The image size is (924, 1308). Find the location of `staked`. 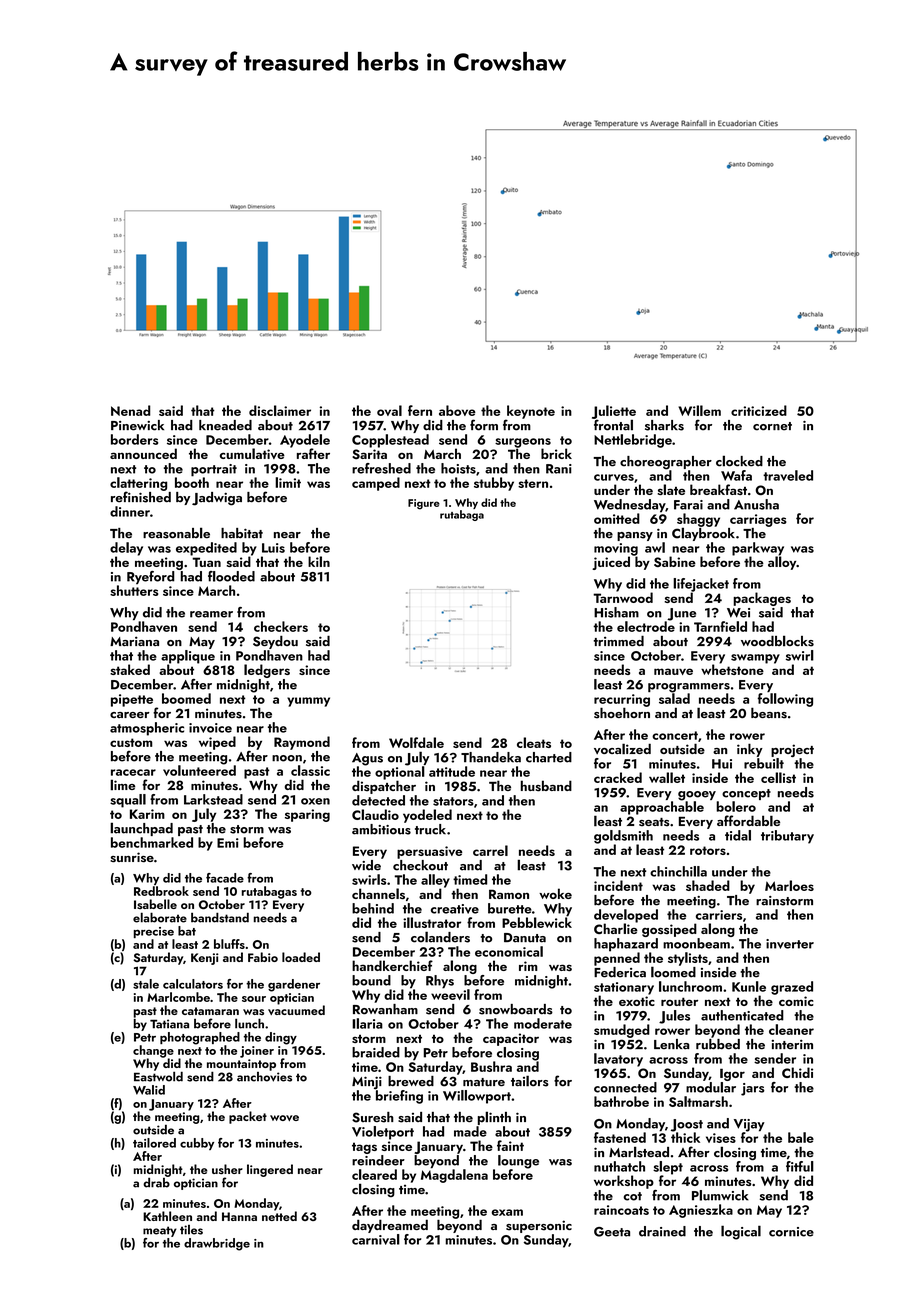

staked is located at coordinates (130, 669).
